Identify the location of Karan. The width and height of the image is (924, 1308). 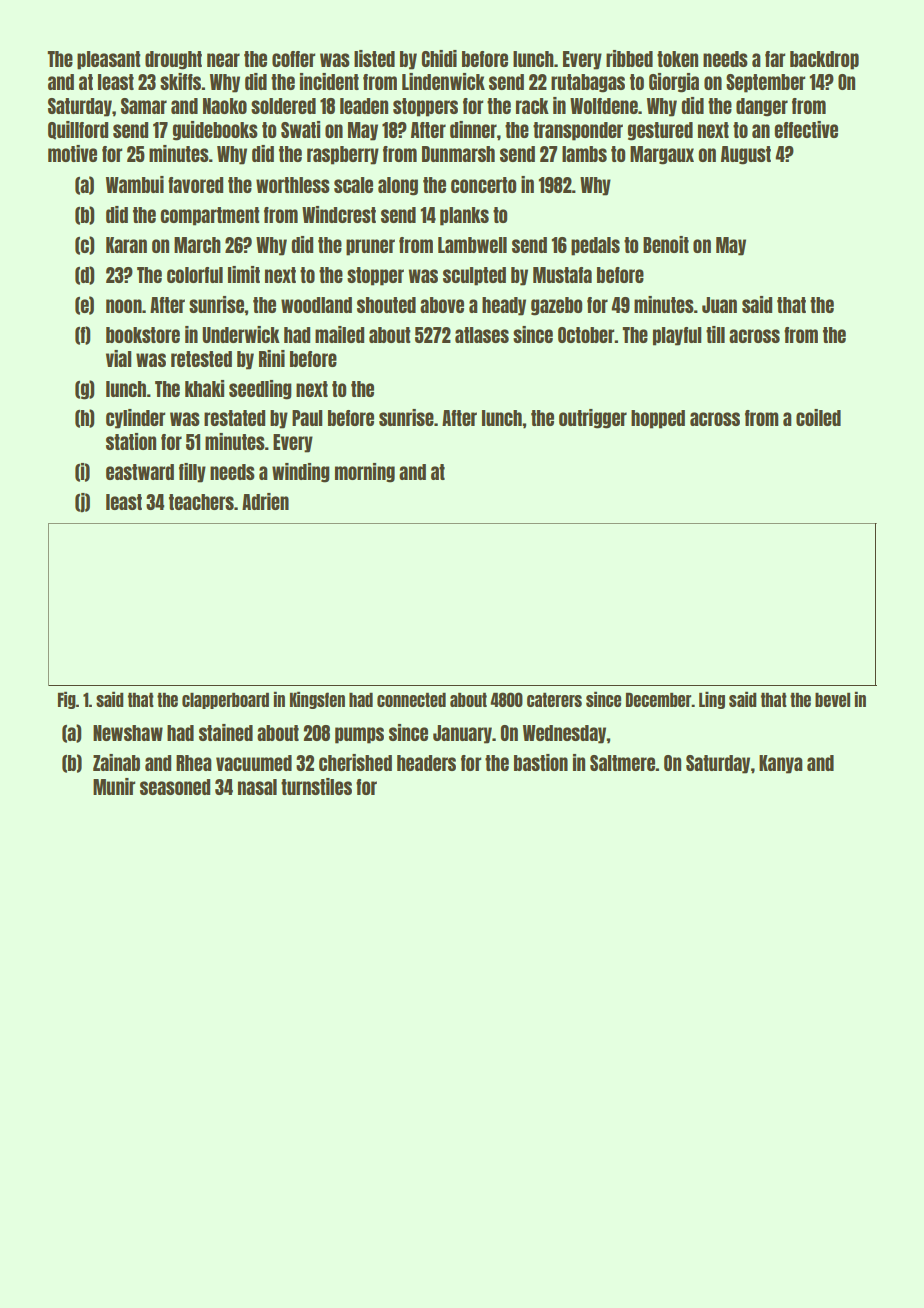
(126, 245).
